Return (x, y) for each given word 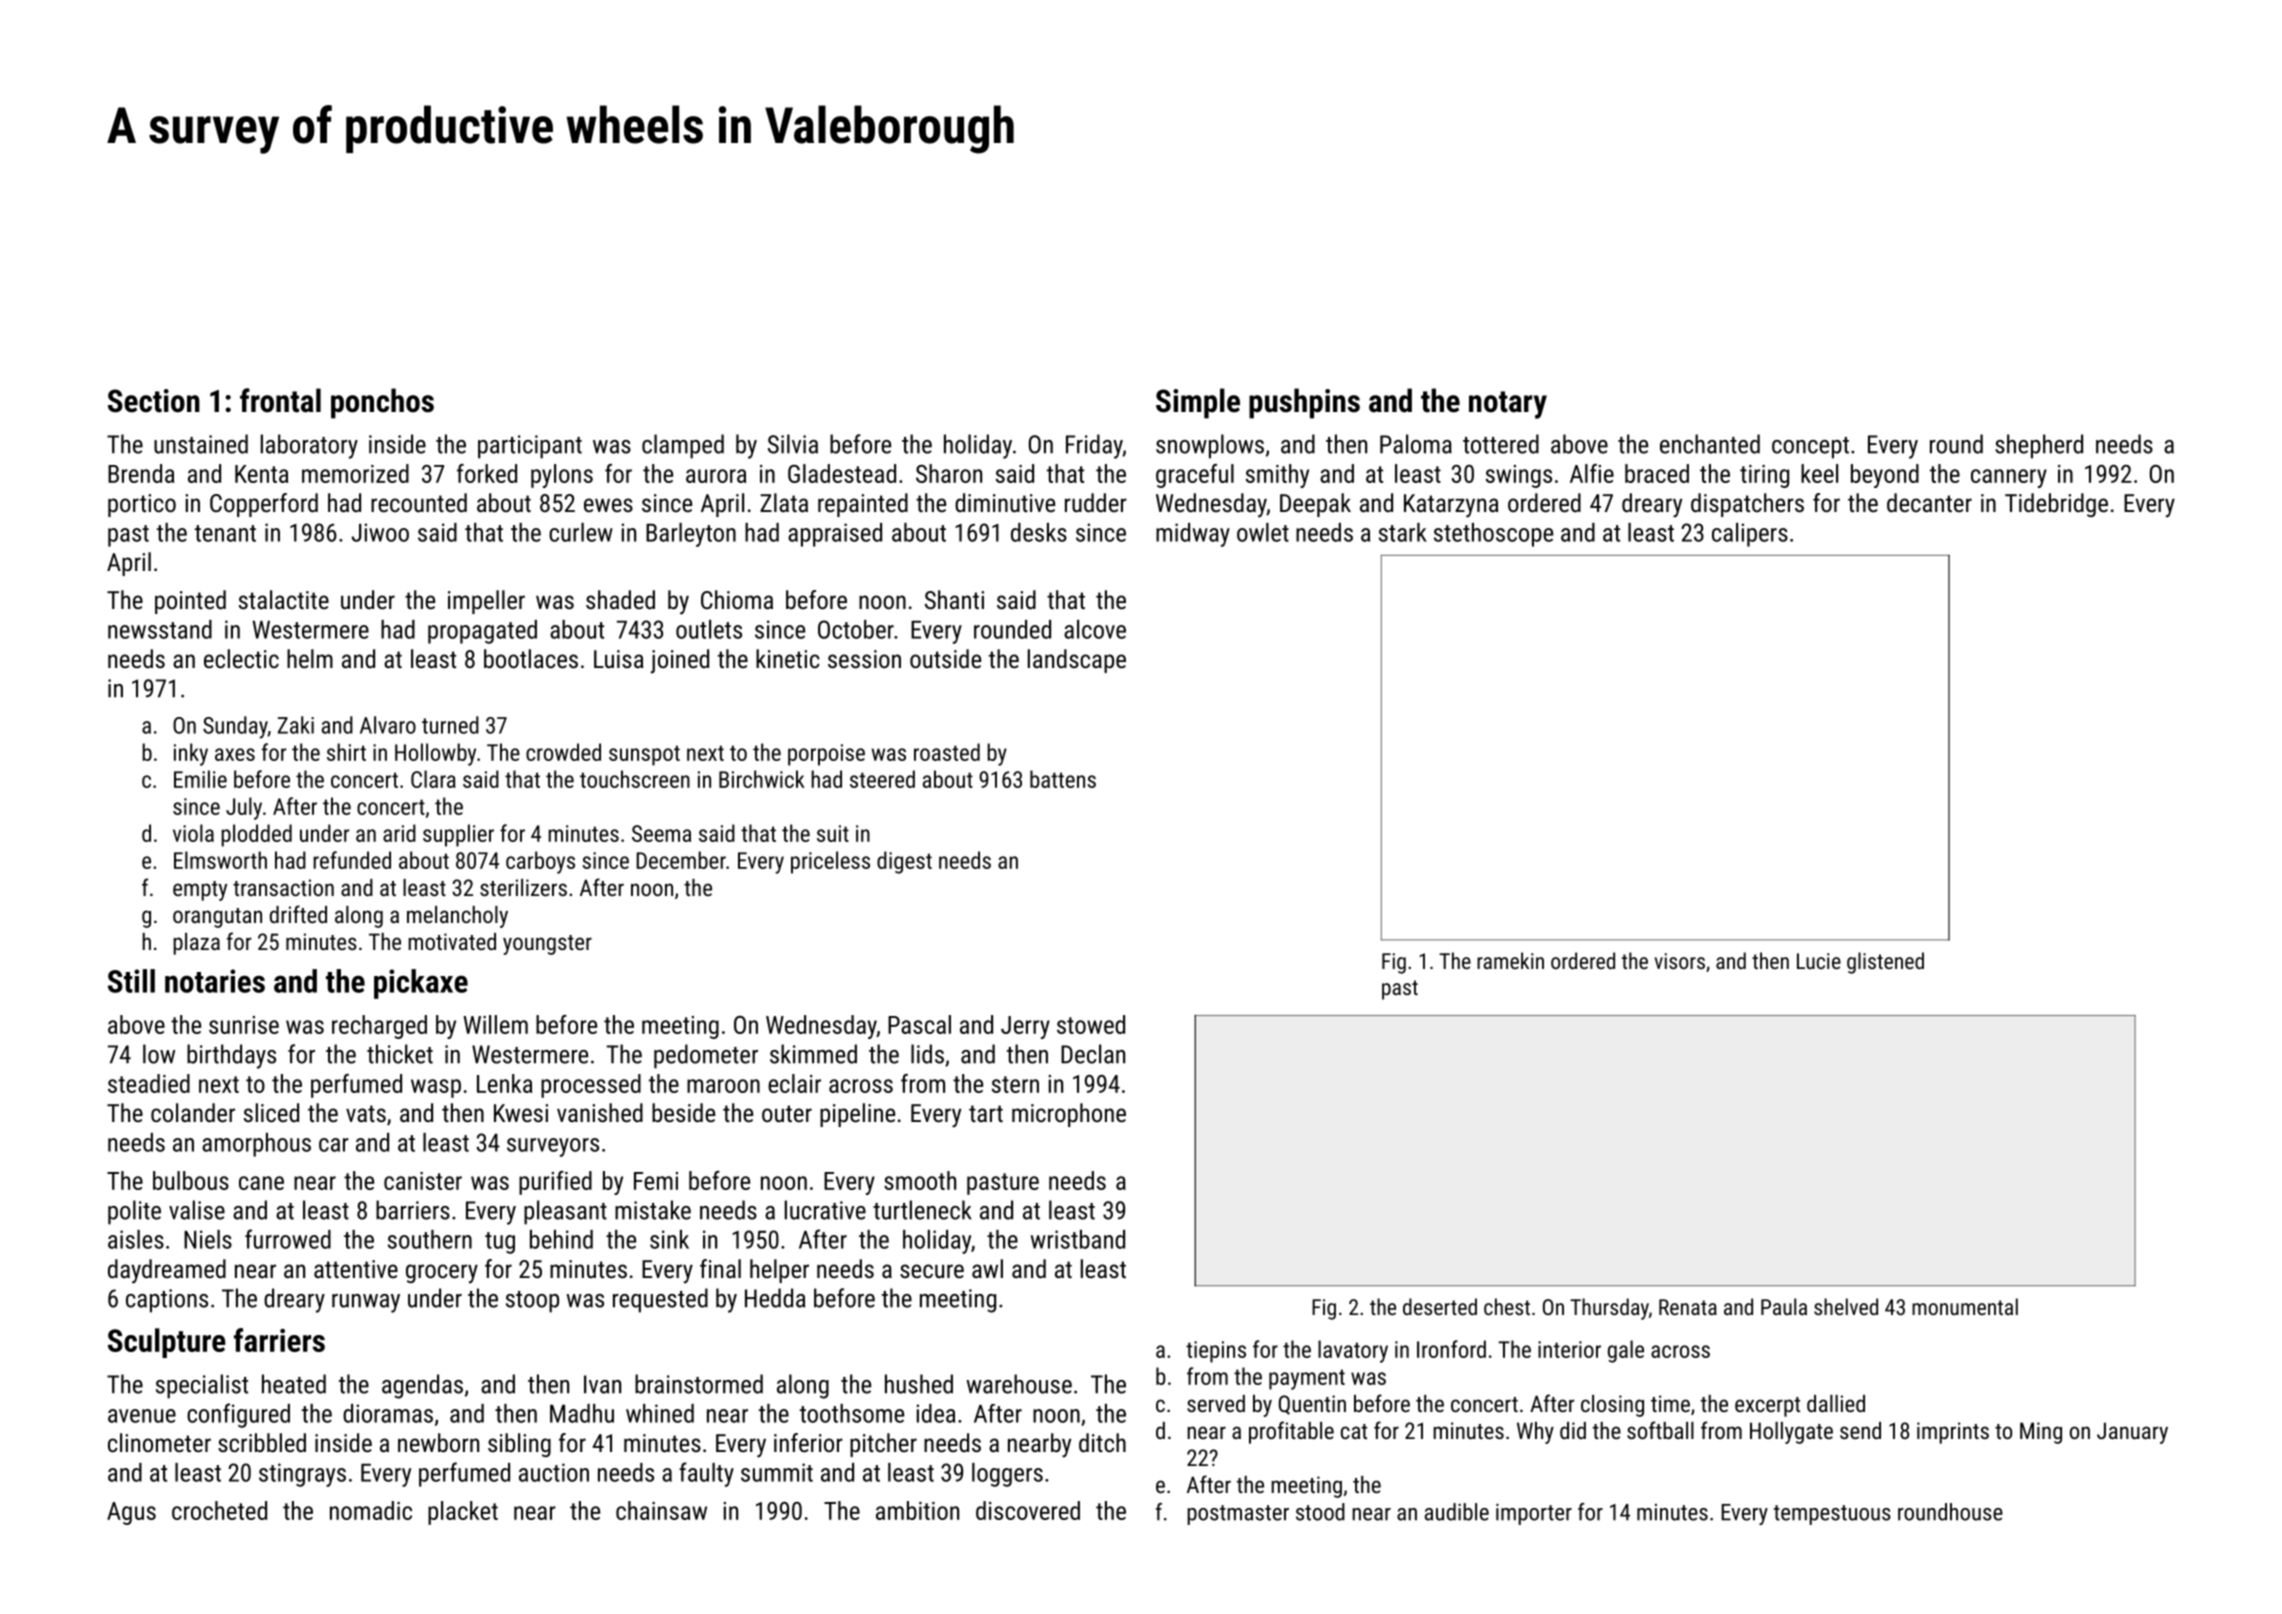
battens (1063, 779)
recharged (379, 1027)
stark (1403, 532)
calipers (1750, 535)
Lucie (1819, 961)
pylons (562, 476)
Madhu (582, 1413)
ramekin (1510, 960)
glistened (1885, 963)
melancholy (457, 917)
